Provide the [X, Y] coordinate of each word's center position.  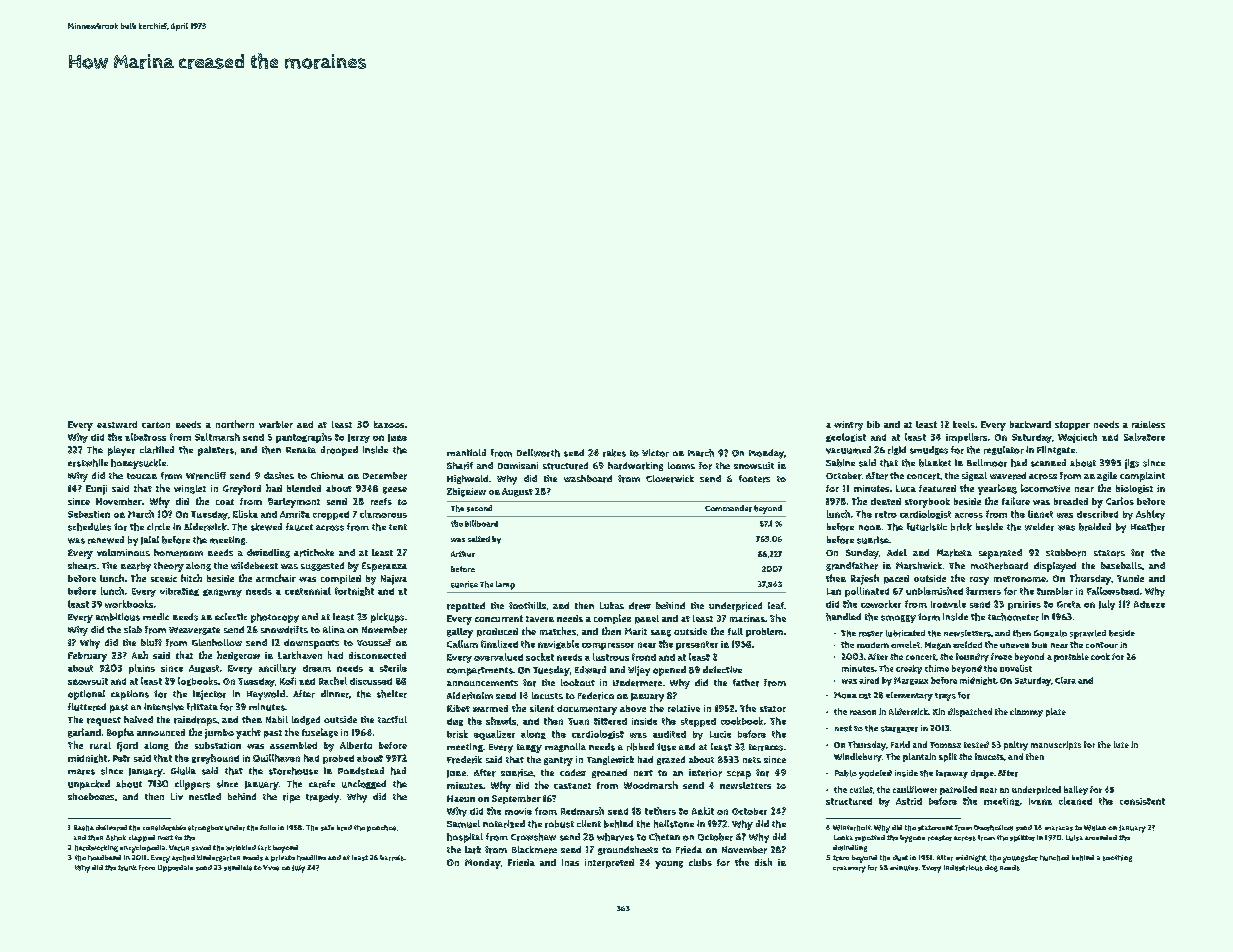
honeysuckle [138, 464]
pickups [387, 618]
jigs [1132, 464]
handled [843, 617]
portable [1071, 657]
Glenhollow [217, 642]
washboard [588, 479]
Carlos [1120, 501]
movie [518, 811]
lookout [578, 682]
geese [395, 490]
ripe [291, 798]
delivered [111, 828]
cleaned [1075, 801]
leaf [776, 605]
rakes [614, 453]
